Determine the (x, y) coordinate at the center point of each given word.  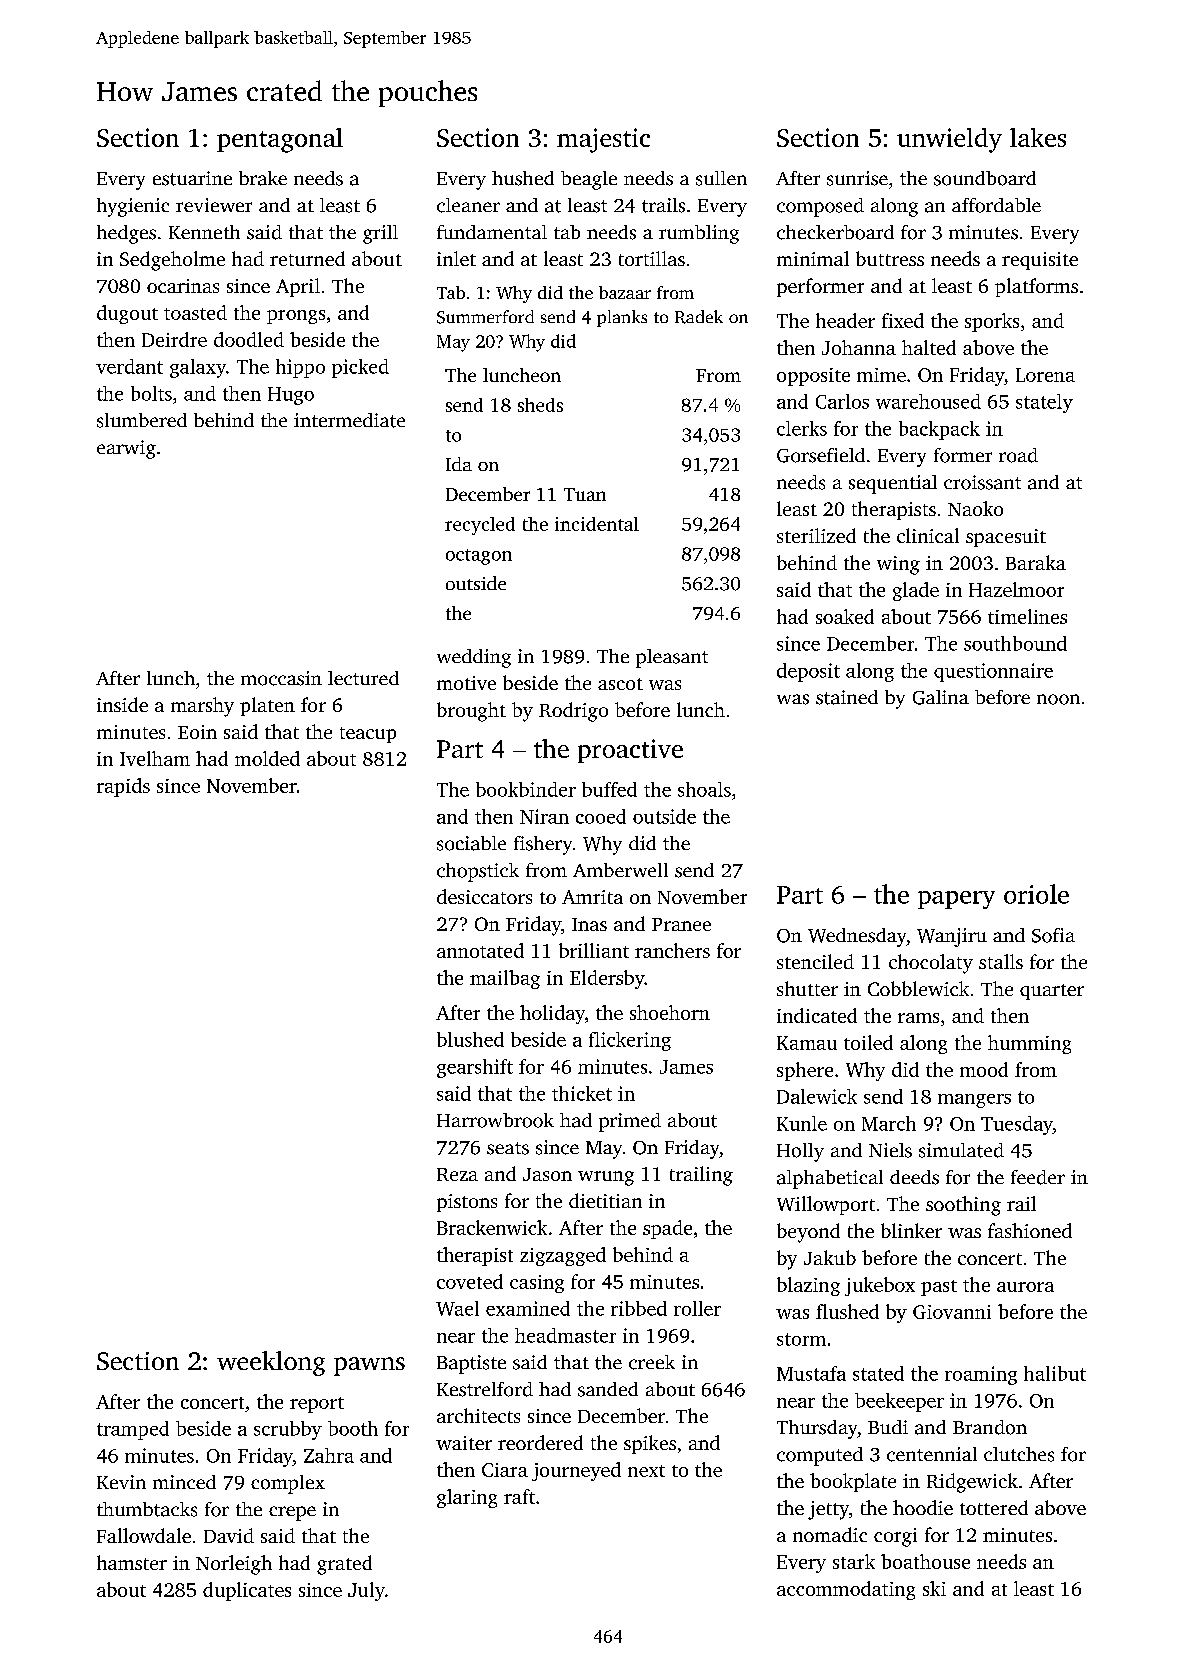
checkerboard (835, 232)
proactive (630, 751)
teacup (368, 735)
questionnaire (993, 672)
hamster (132, 1562)
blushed (470, 1039)
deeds (914, 1177)
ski (934, 1588)
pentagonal (280, 140)
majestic (603, 140)
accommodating (846, 1590)
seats (508, 1148)
